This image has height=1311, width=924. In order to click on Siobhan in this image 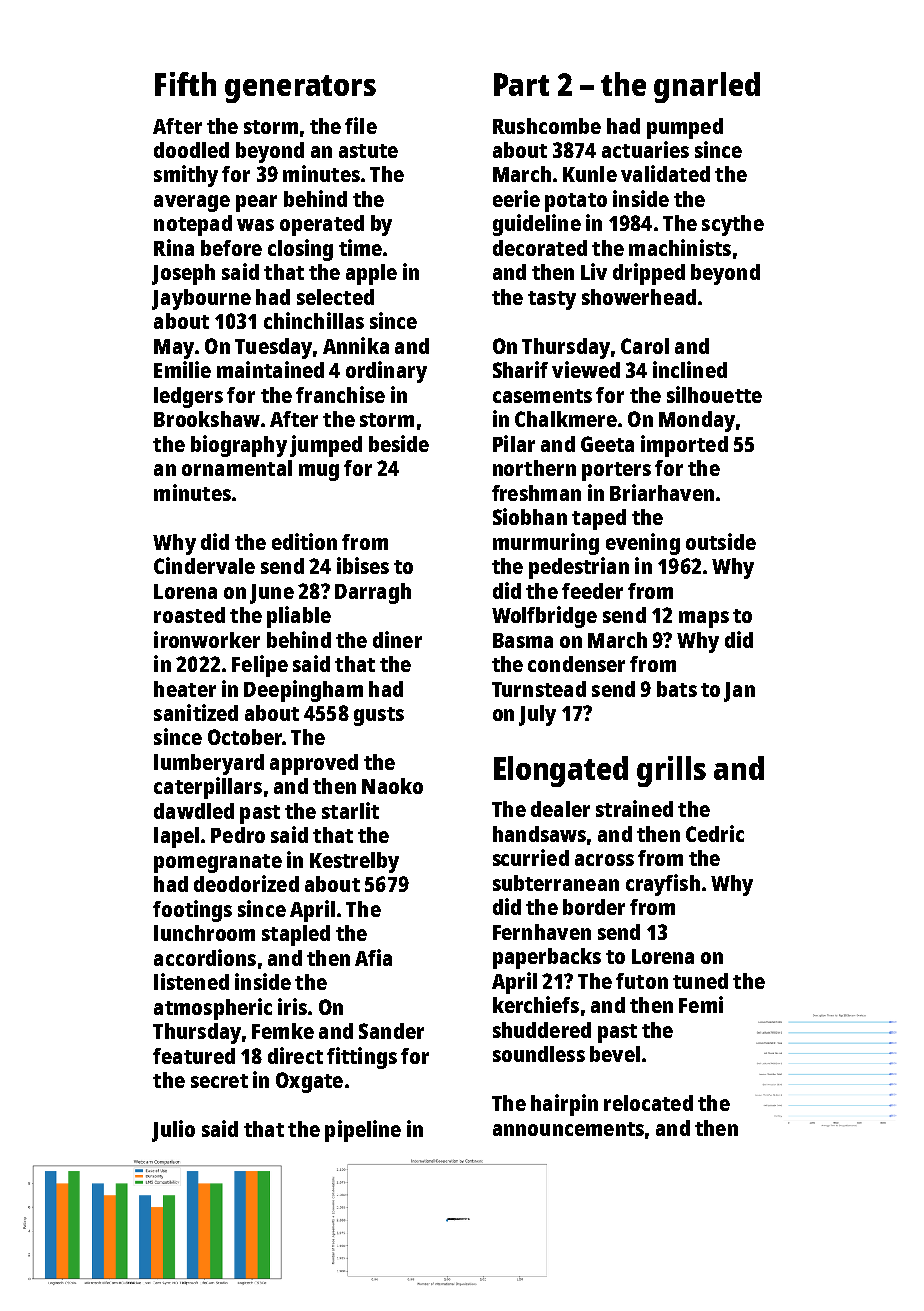, I will do `click(530, 516)`.
